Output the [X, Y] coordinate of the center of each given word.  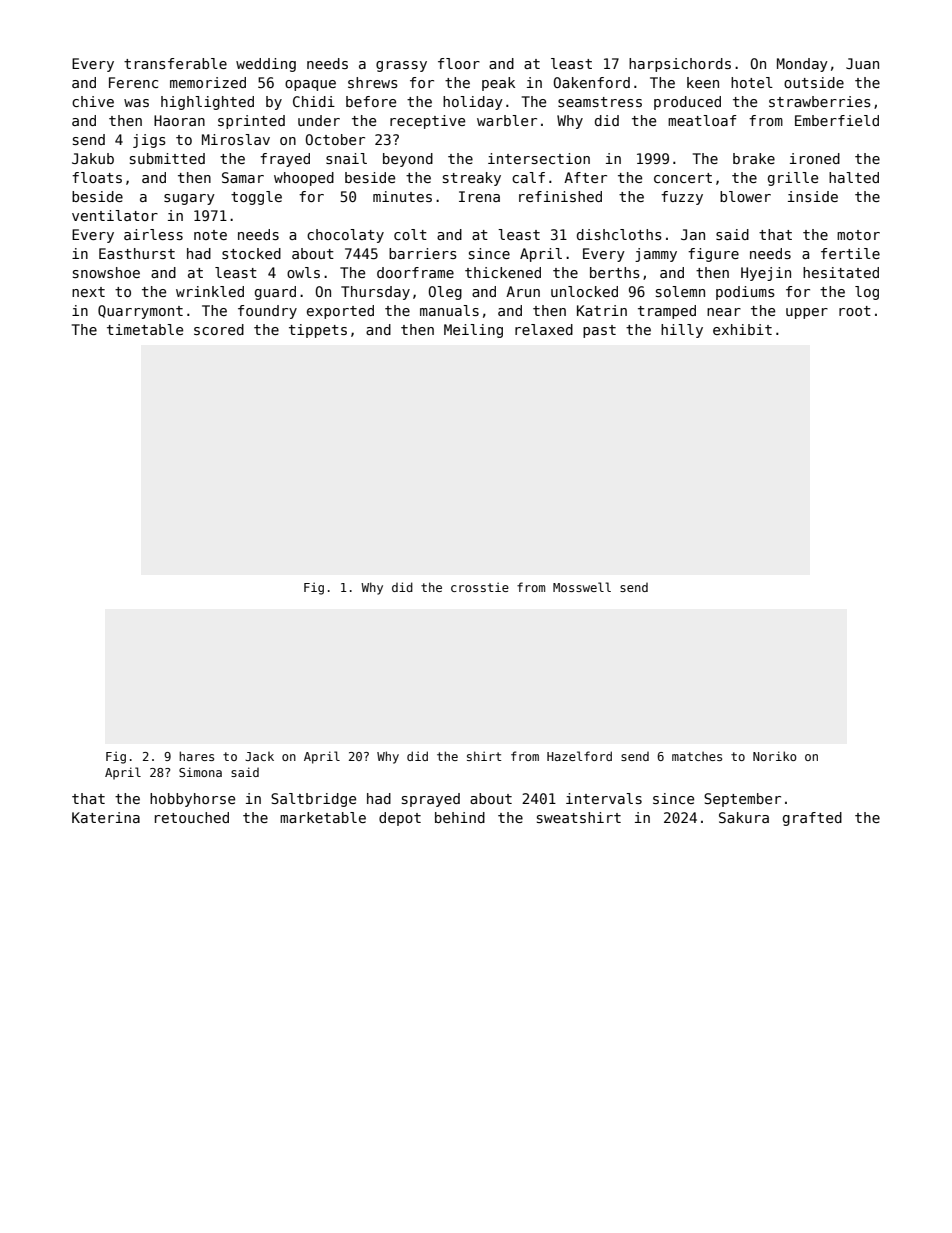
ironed [815, 158]
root [855, 311]
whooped [304, 179]
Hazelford [579, 756]
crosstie [480, 587]
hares [196, 756]
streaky [472, 179]
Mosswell [582, 587]
